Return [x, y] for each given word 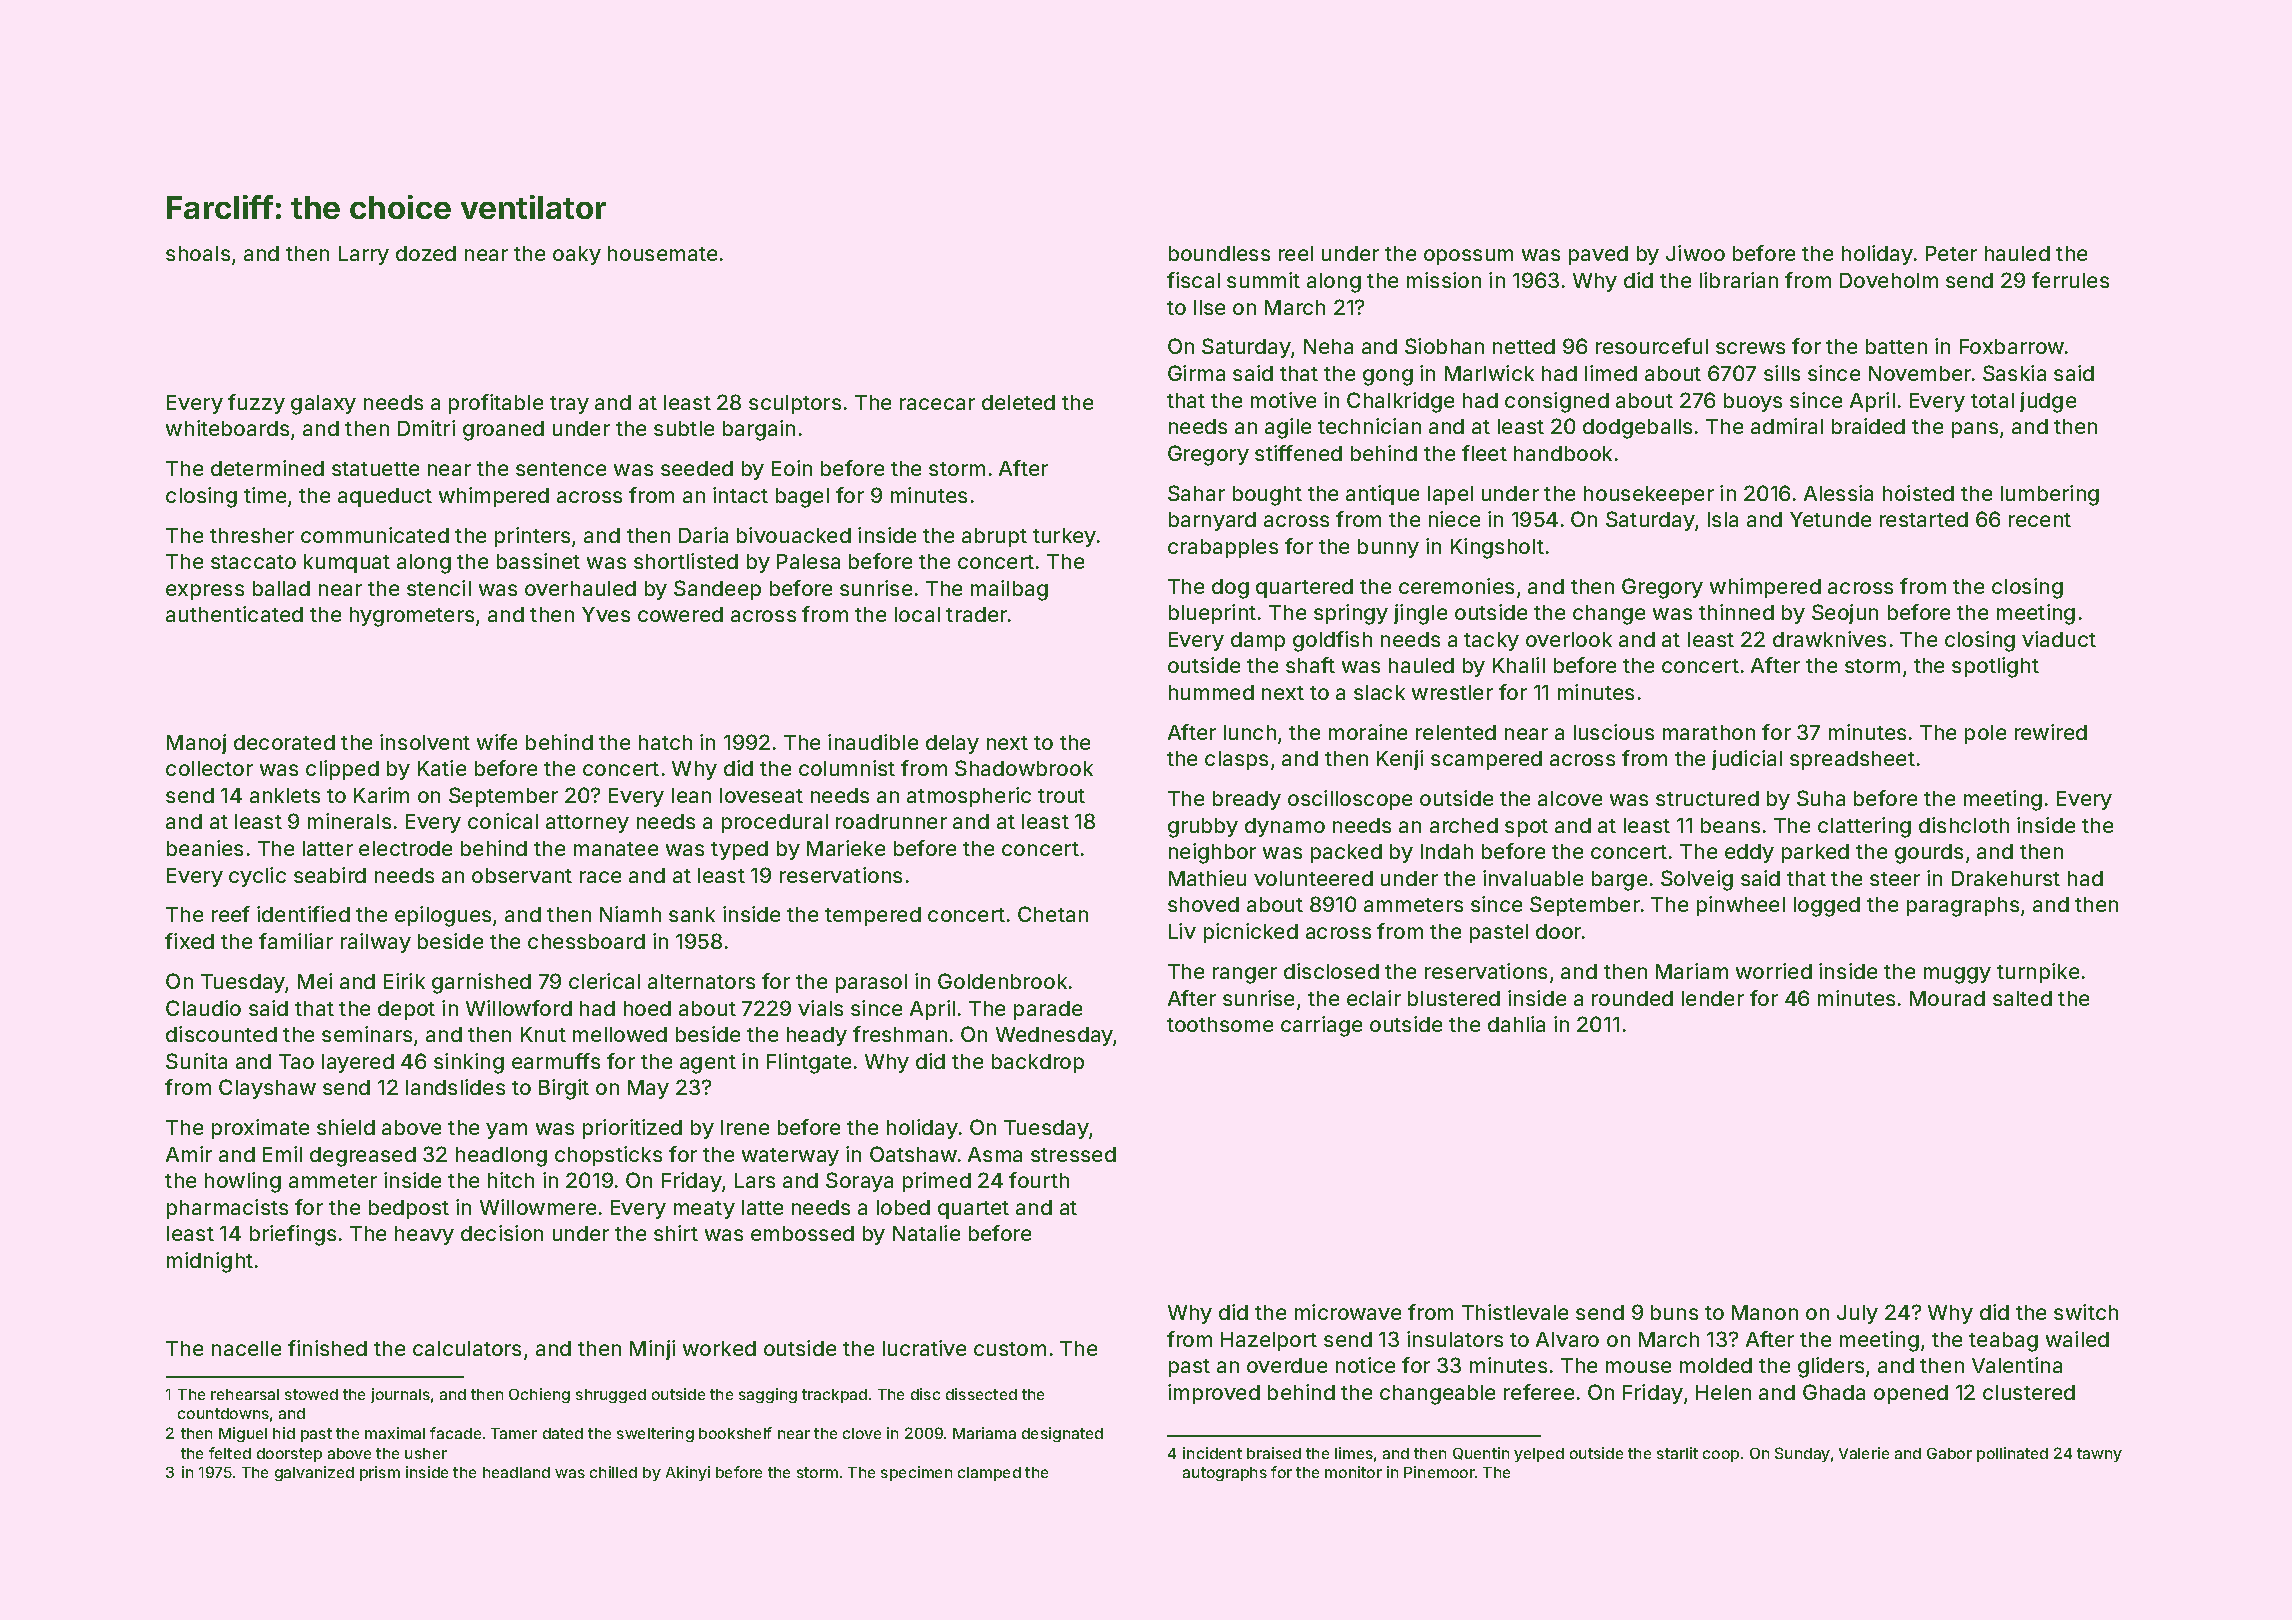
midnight [210, 1262]
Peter [1951, 253]
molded [1716, 1365]
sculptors [795, 404]
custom [1010, 1349]
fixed [189, 941]
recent [2040, 520]
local [917, 614]
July [1857, 1314]
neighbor [1212, 853]
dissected [981, 1394]
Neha [1328, 346]
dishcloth [1964, 825]
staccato [253, 562]
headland [516, 1472]
